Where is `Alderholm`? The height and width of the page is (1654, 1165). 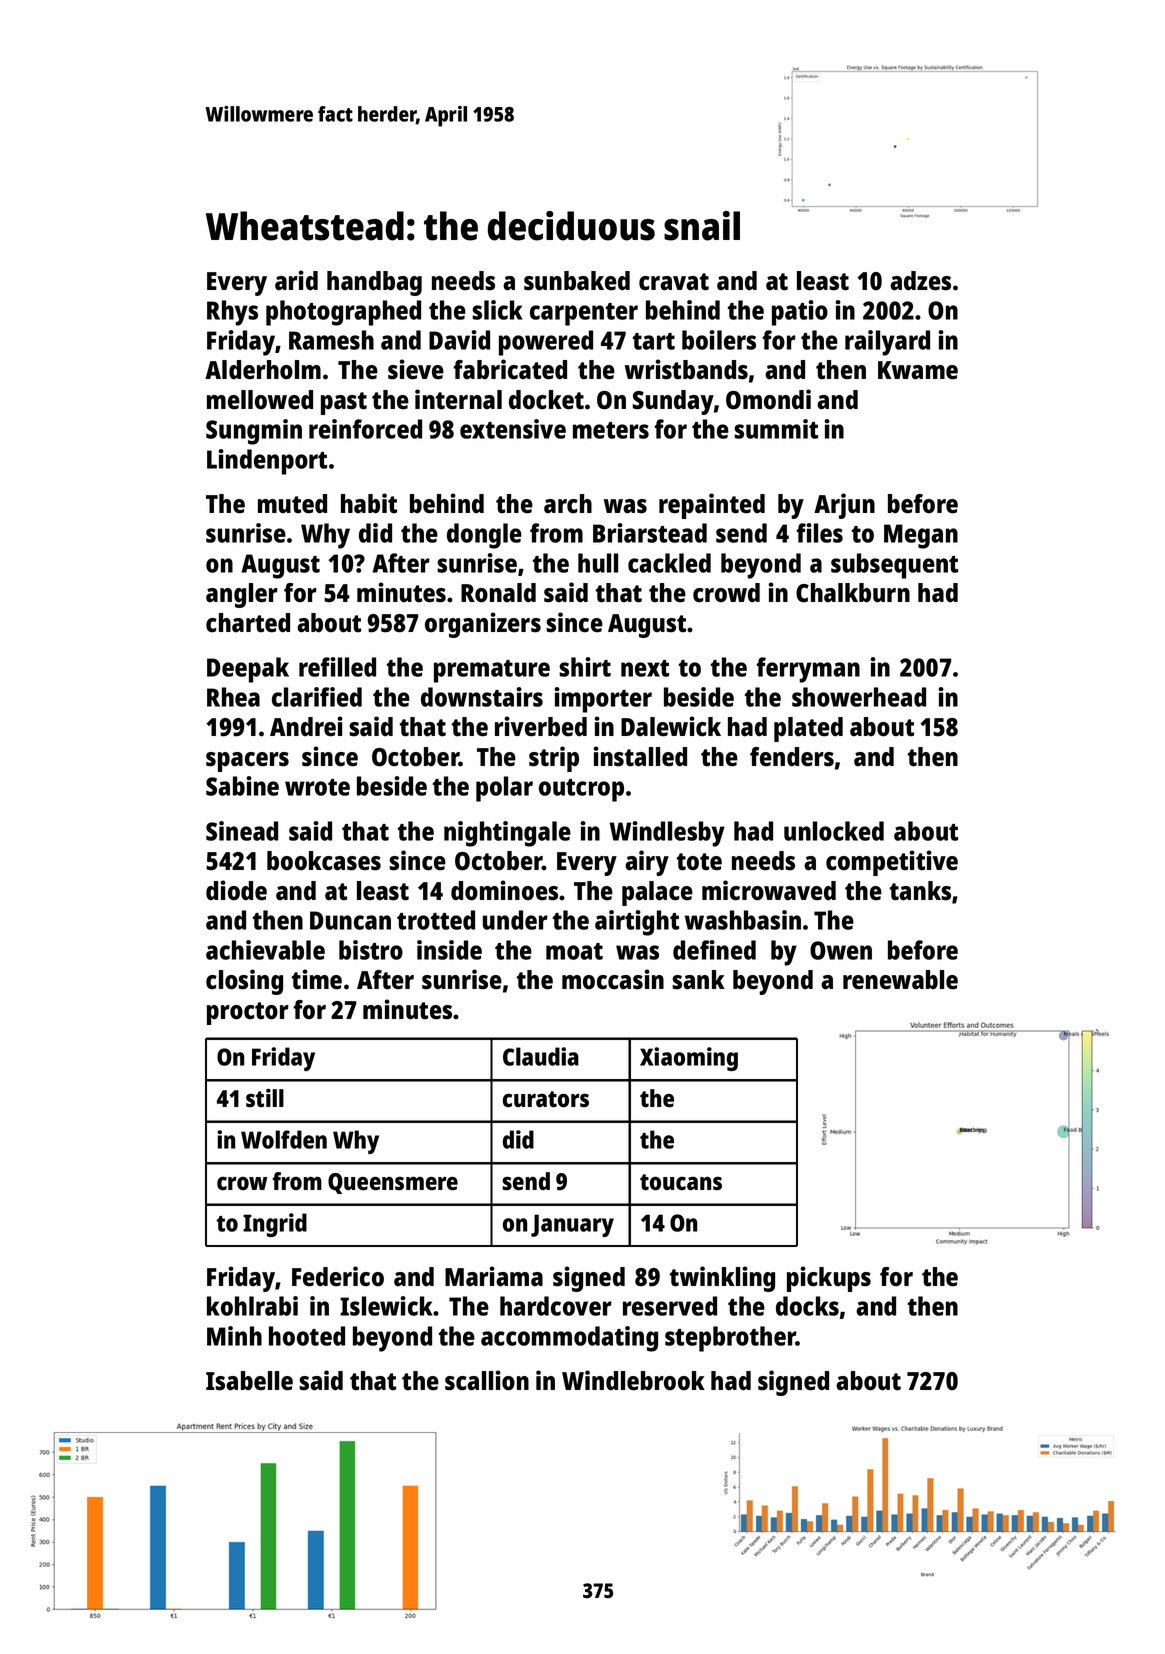 Alderholm is located at coordinates (263, 370).
